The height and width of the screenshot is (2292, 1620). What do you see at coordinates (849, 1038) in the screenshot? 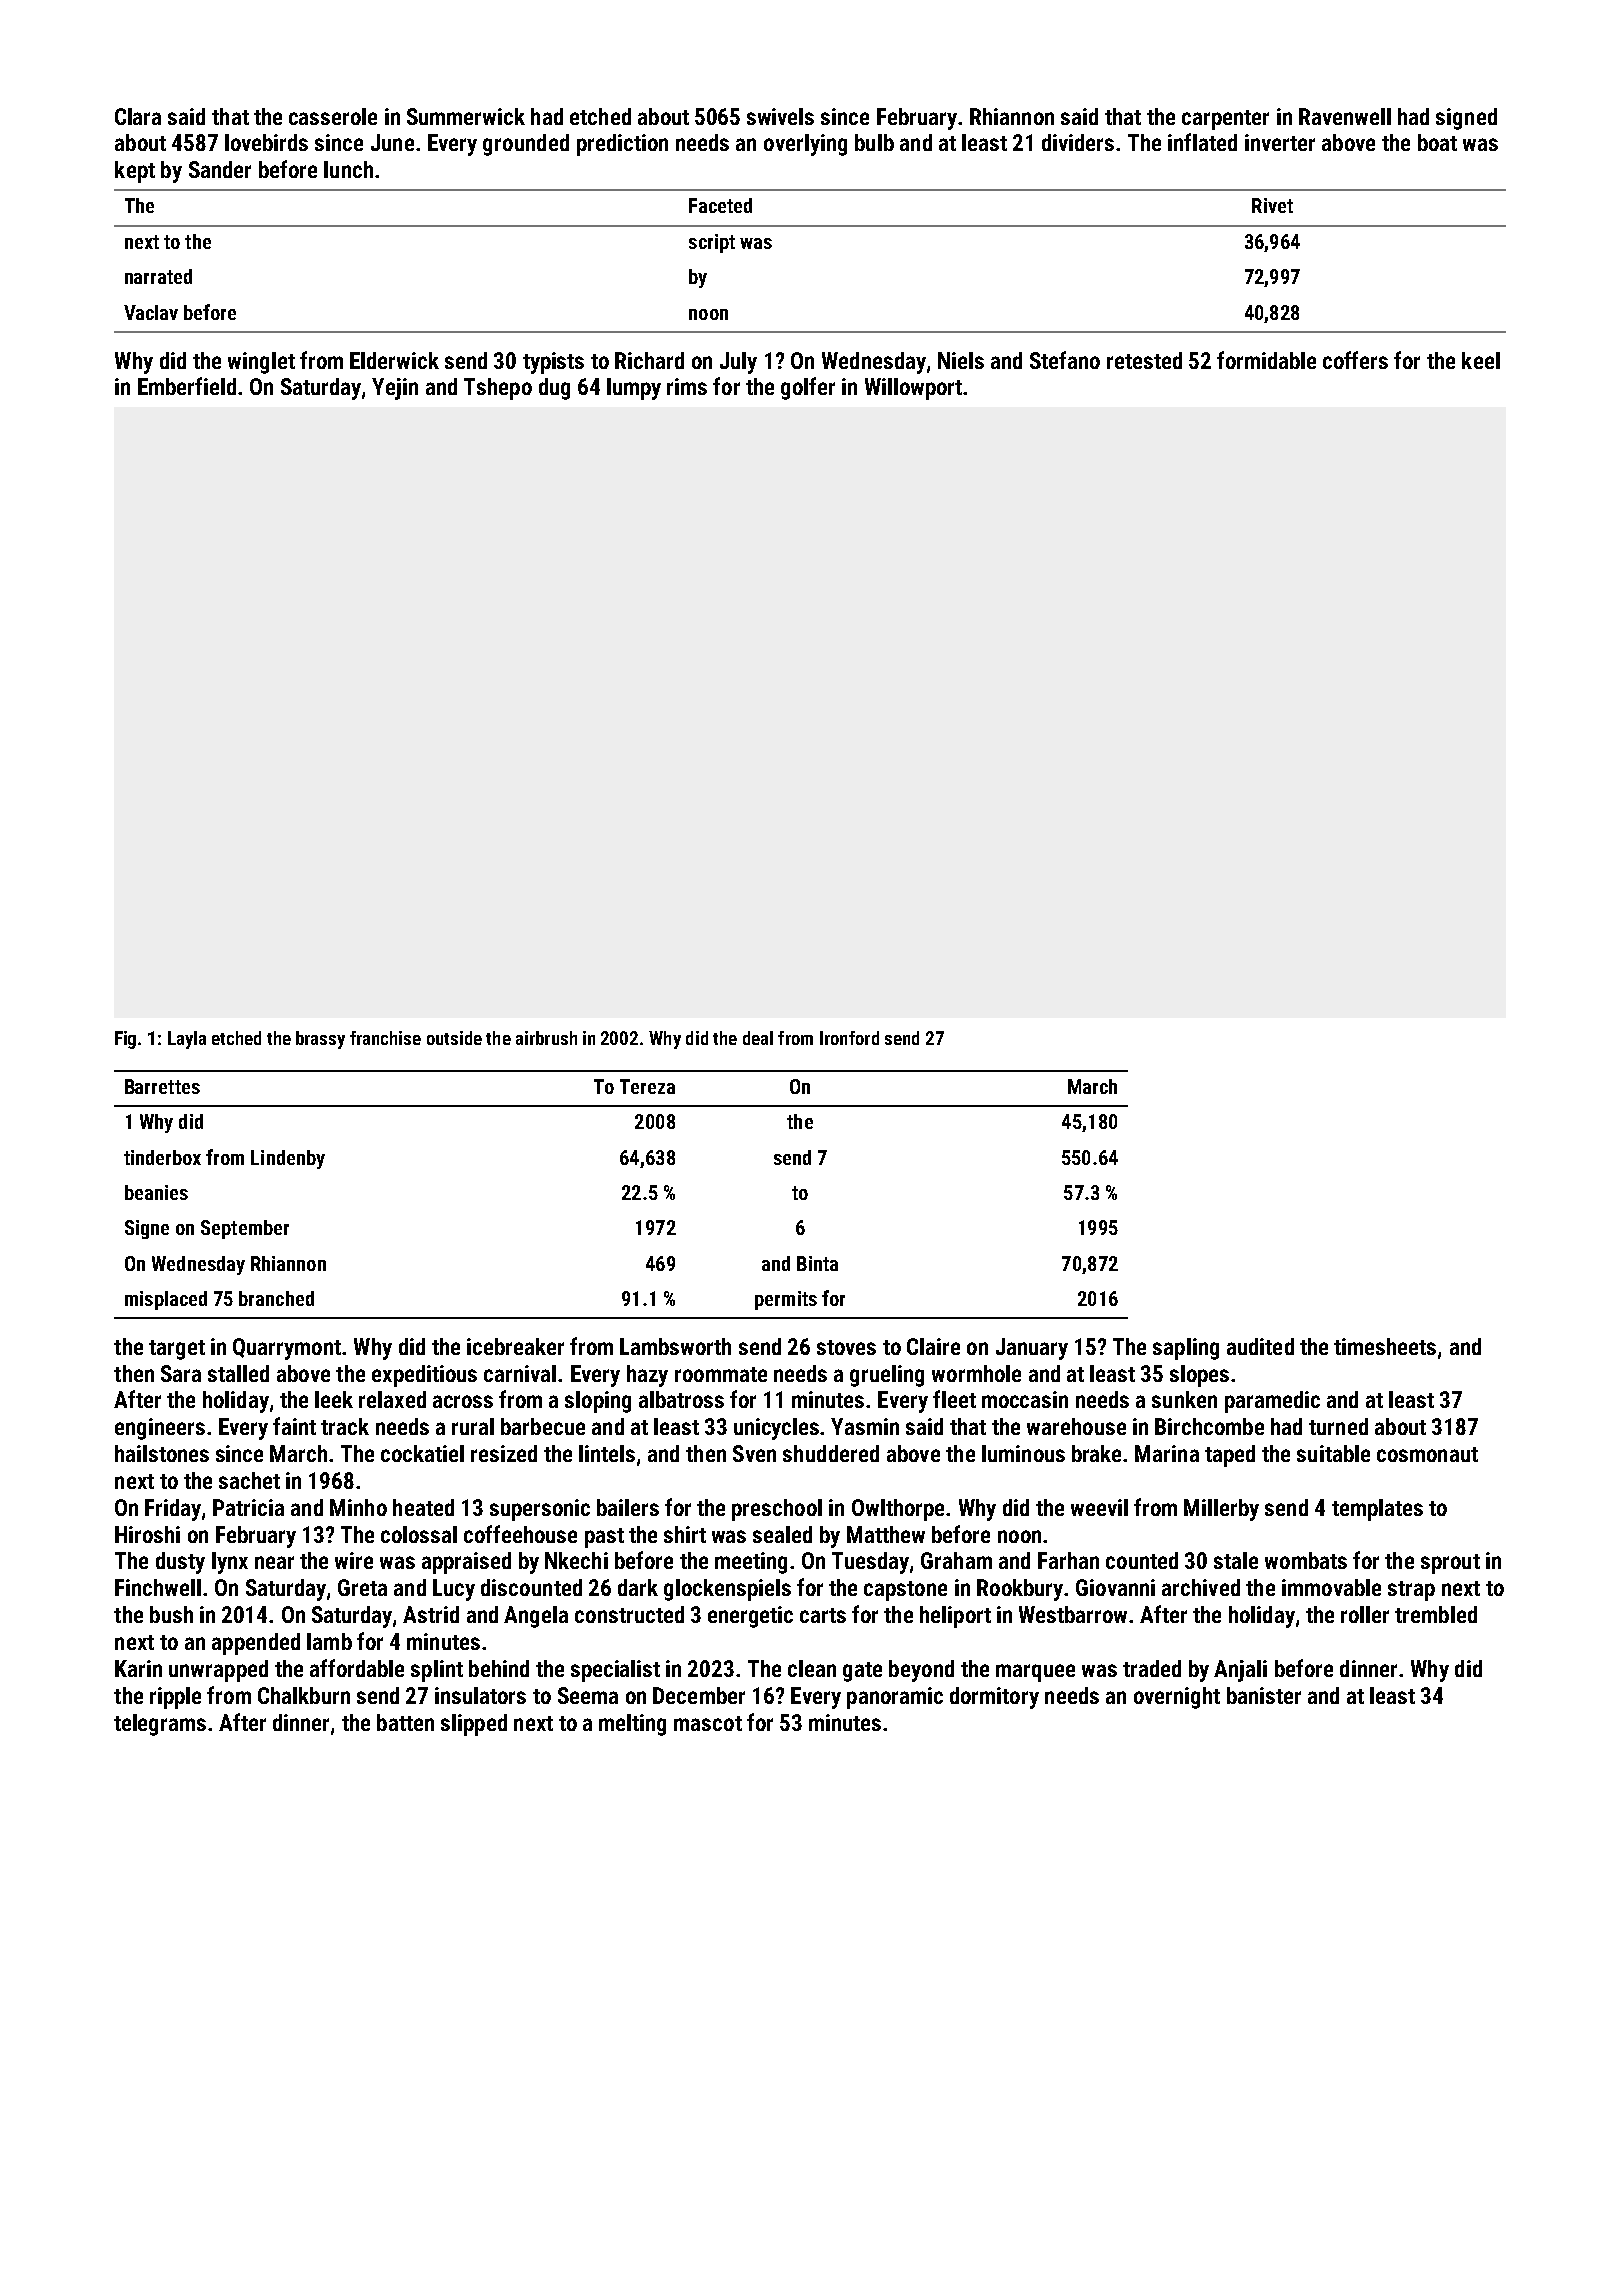
I see `Ironford` at bounding box center [849, 1038].
